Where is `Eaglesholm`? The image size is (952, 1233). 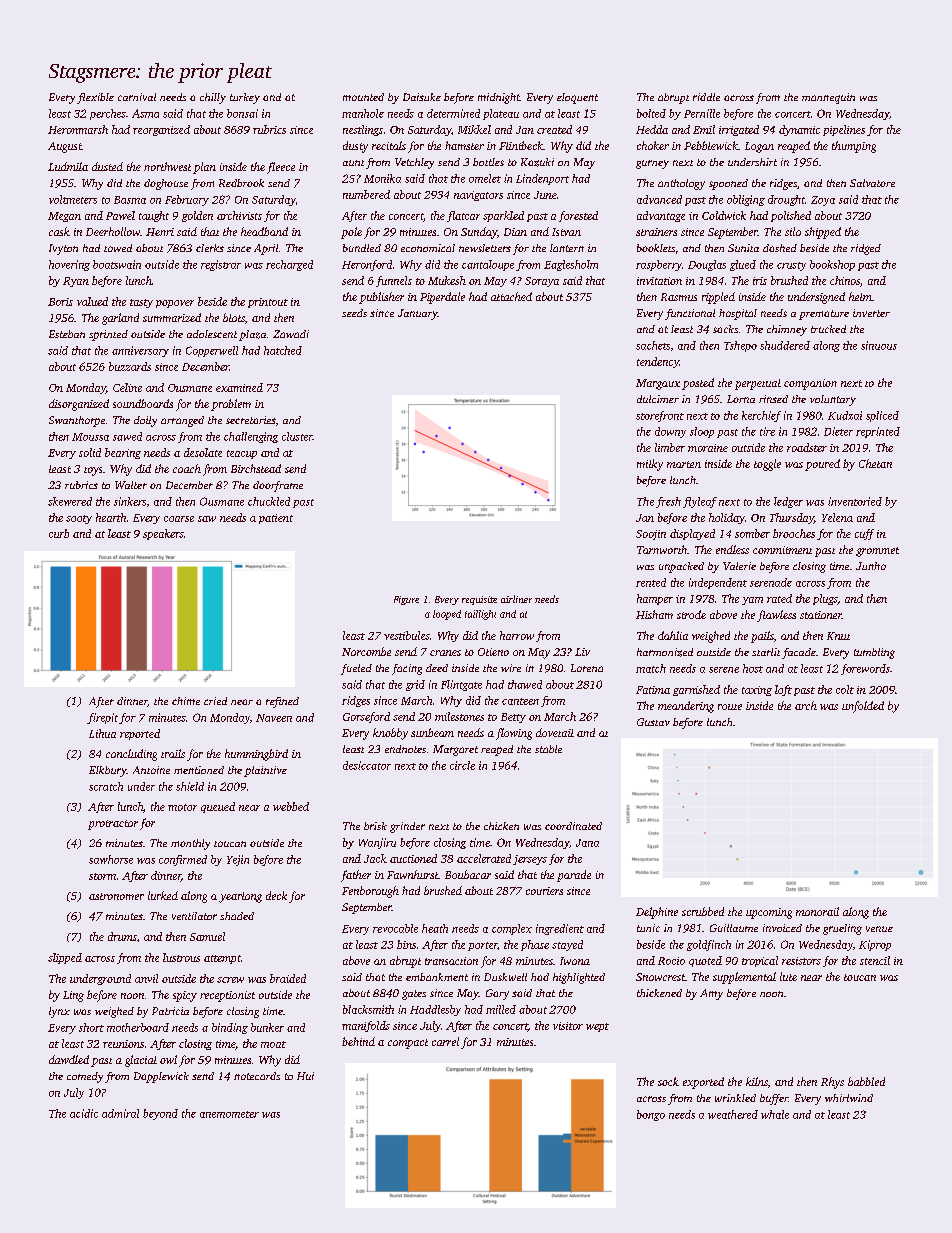 Eaglesholm is located at coordinates (571, 265).
